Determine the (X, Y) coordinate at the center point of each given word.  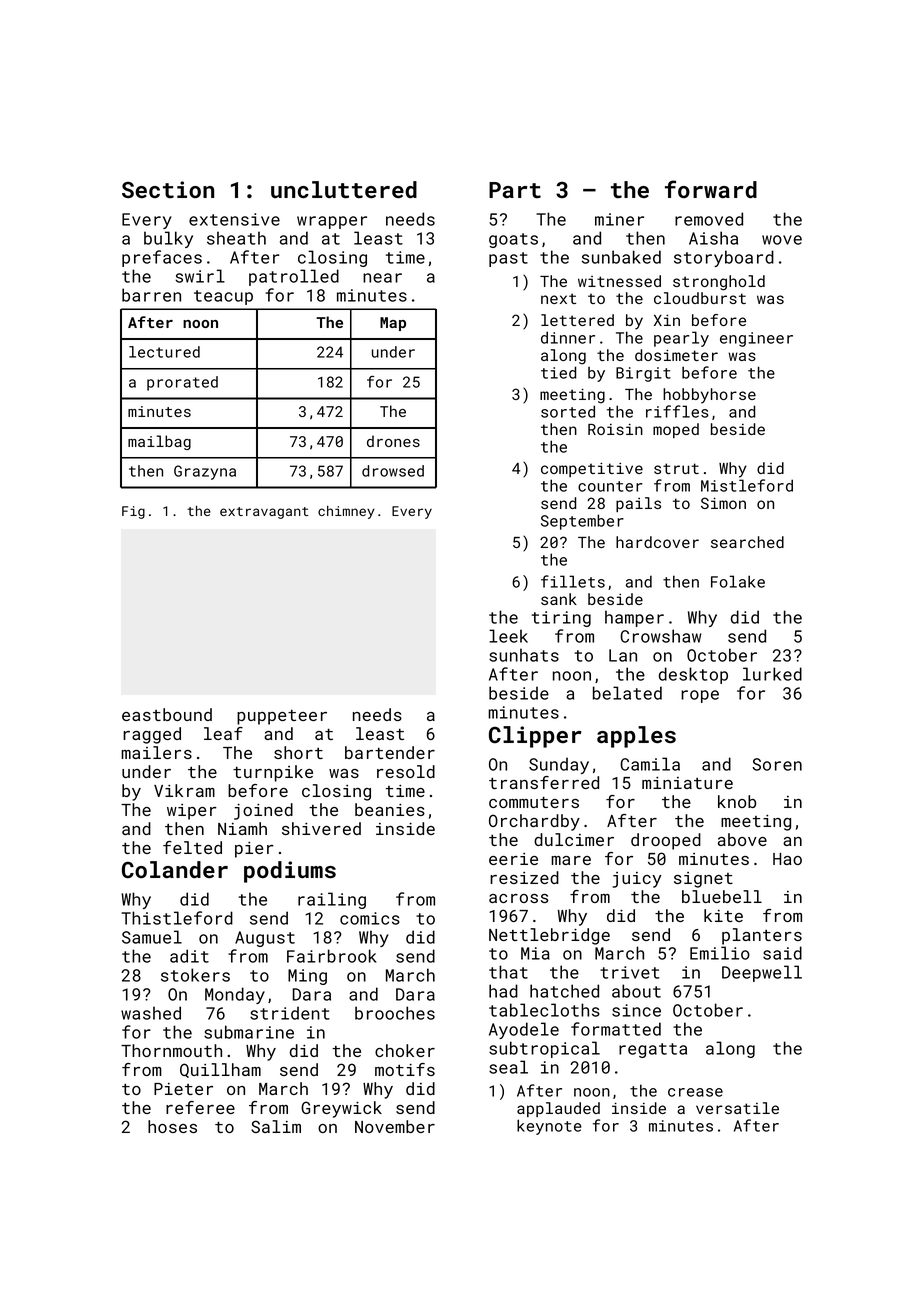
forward (711, 189)
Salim (276, 1126)
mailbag (159, 442)
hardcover (657, 542)
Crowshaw (661, 636)
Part (515, 190)
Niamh (242, 828)
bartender (390, 752)
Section (168, 189)
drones (393, 441)
